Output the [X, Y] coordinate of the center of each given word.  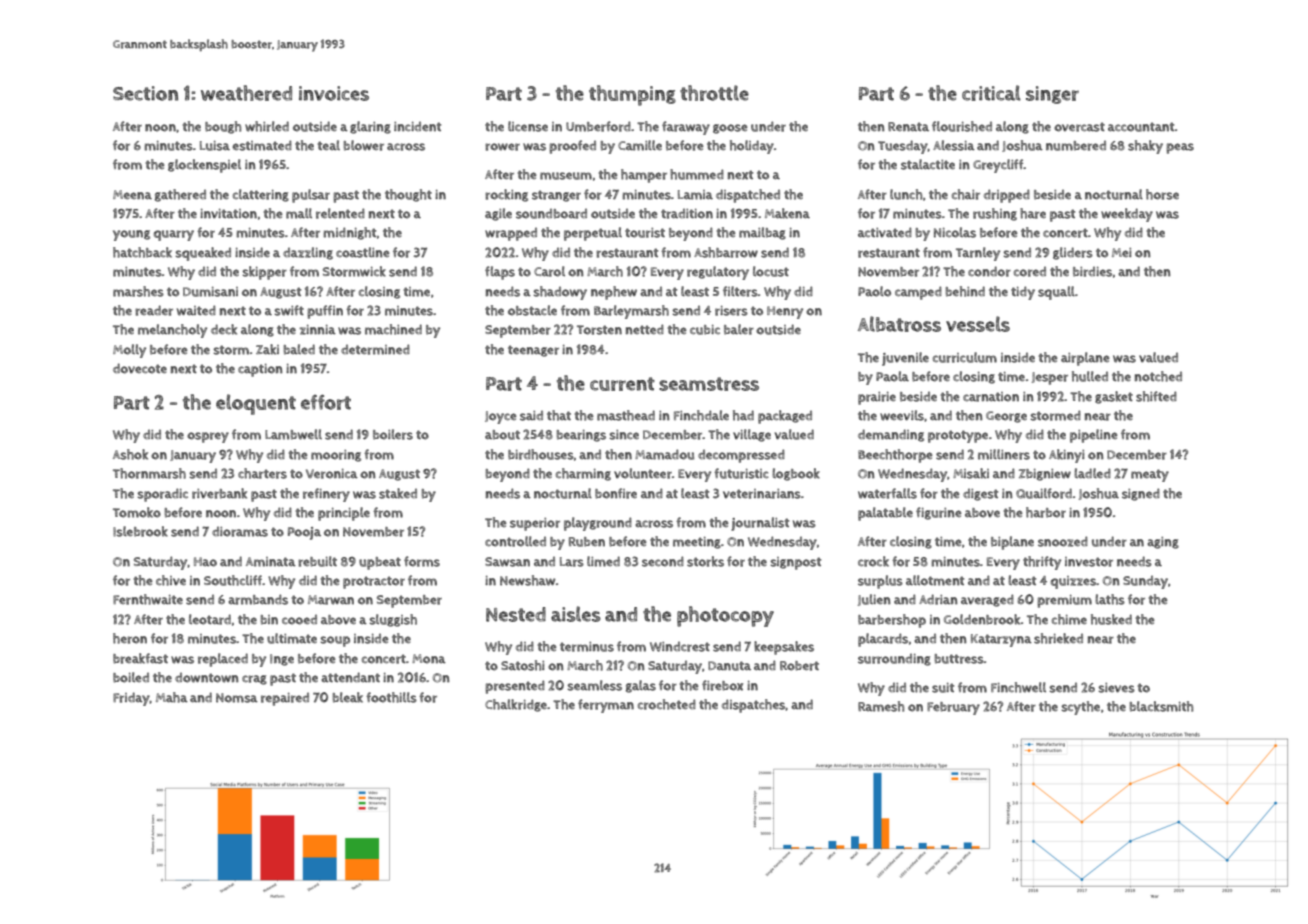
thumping [632, 95]
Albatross [899, 324]
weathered [246, 93]
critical [991, 93]
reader [154, 310]
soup [335, 641]
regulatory [718, 273]
